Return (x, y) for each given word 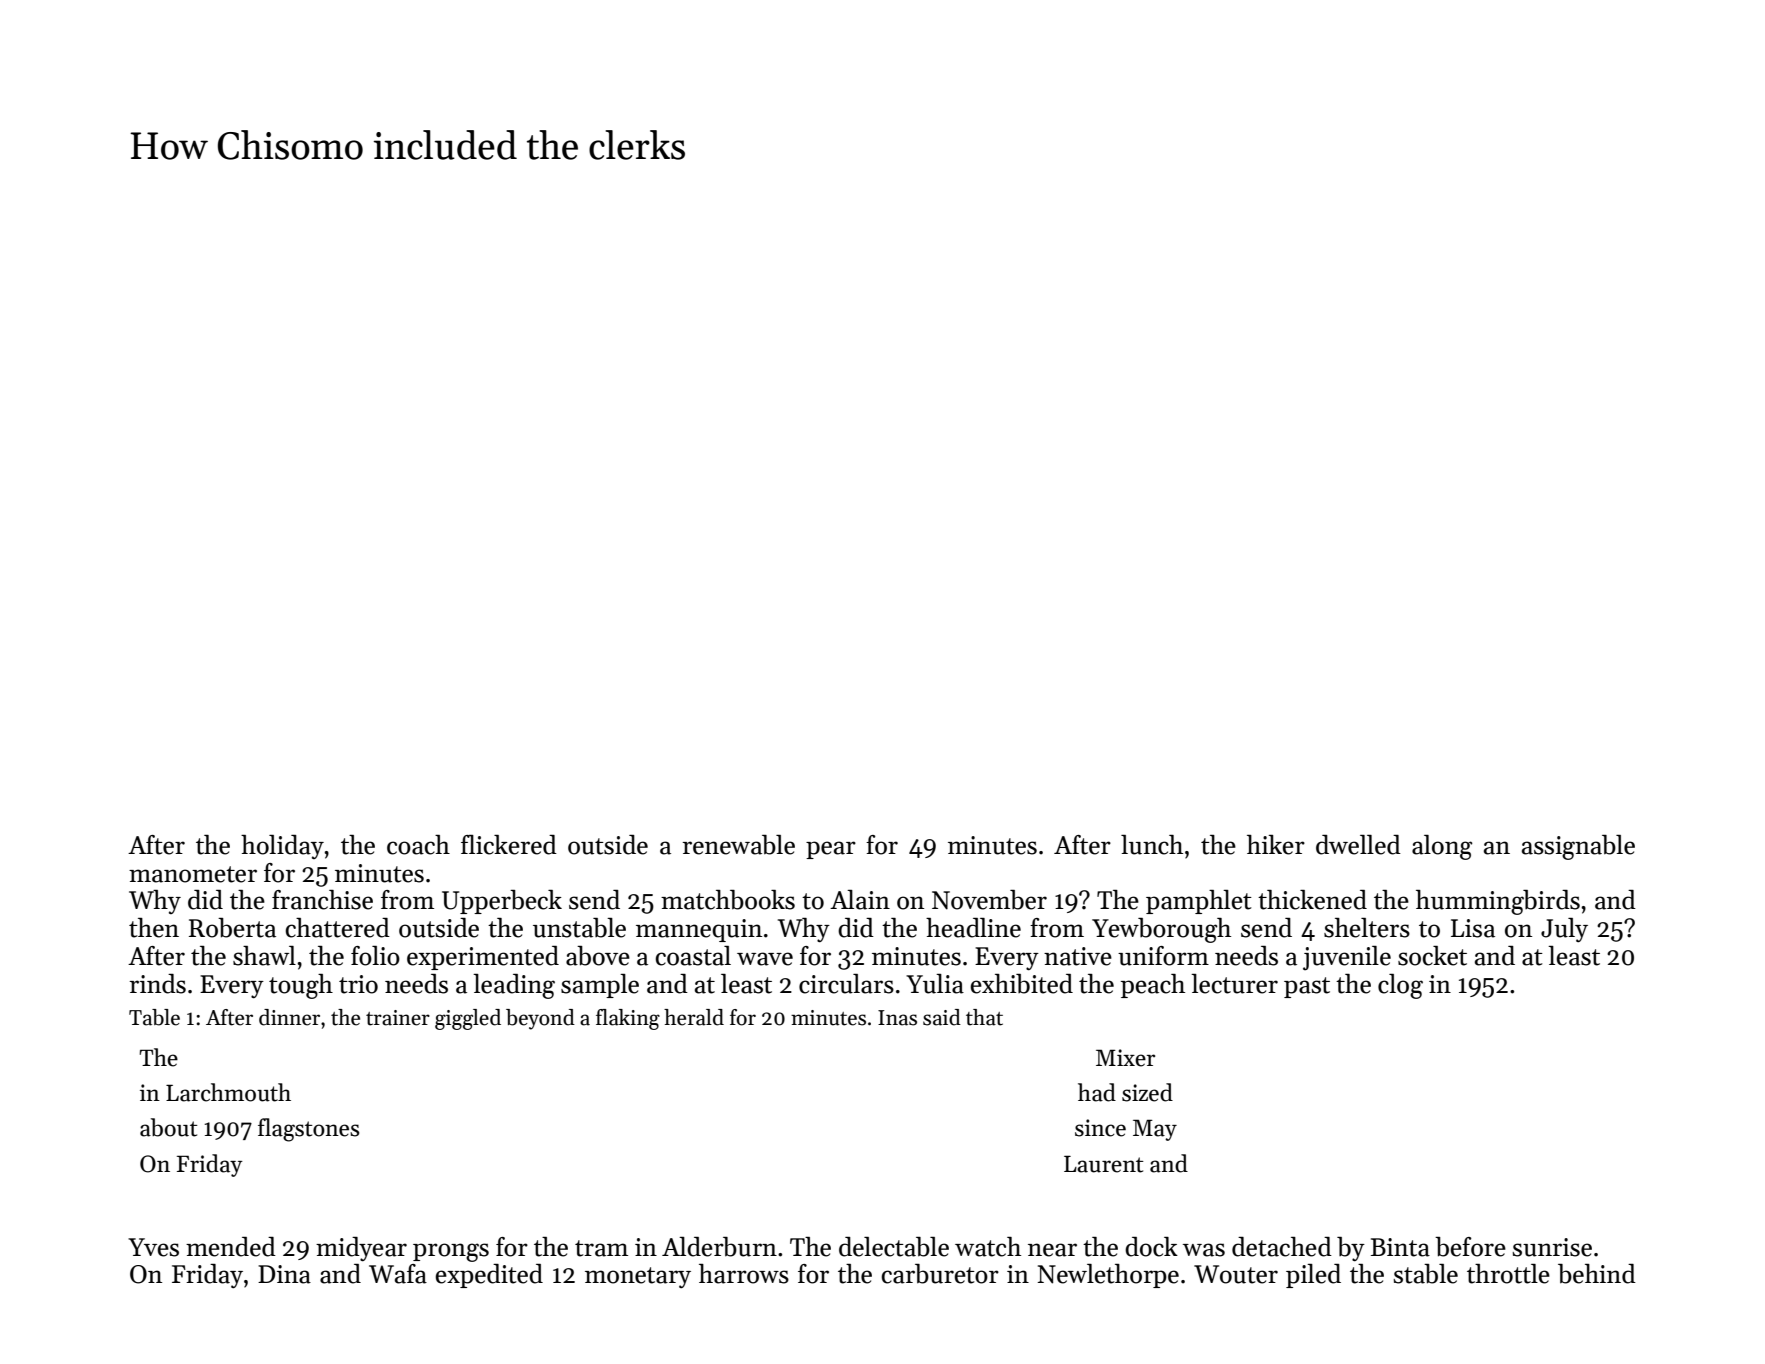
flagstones (308, 1130)
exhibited (1022, 984)
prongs (451, 1252)
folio (375, 956)
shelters (1367, 928)
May (1155, 1130)
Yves (153, 1247)
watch (988, 1247)
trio (358, 984)
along (1442, 847)
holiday (282, 847)
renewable (739, 845)
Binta (1400, 1247)
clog (1400, 986)
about (169, 1127)
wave (765, 959)
